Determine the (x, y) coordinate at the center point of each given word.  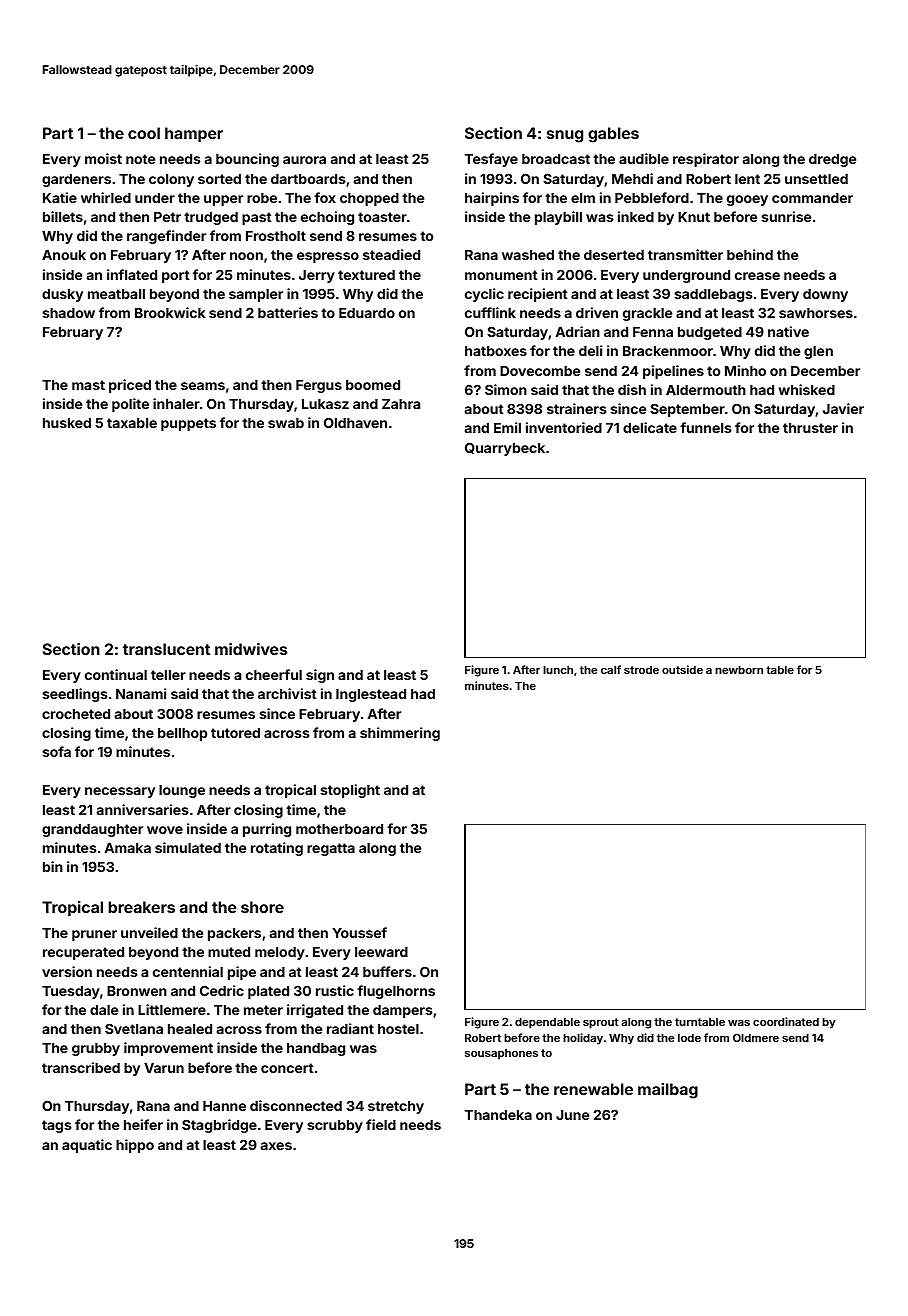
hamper (194, 134)
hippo (135, 1146)
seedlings (75, 695)
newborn (739, 670)
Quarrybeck (505, 449)
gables (613, 135)
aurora (304, 160)
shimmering (400, 734)
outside (682, 669)
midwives (251, 649)
